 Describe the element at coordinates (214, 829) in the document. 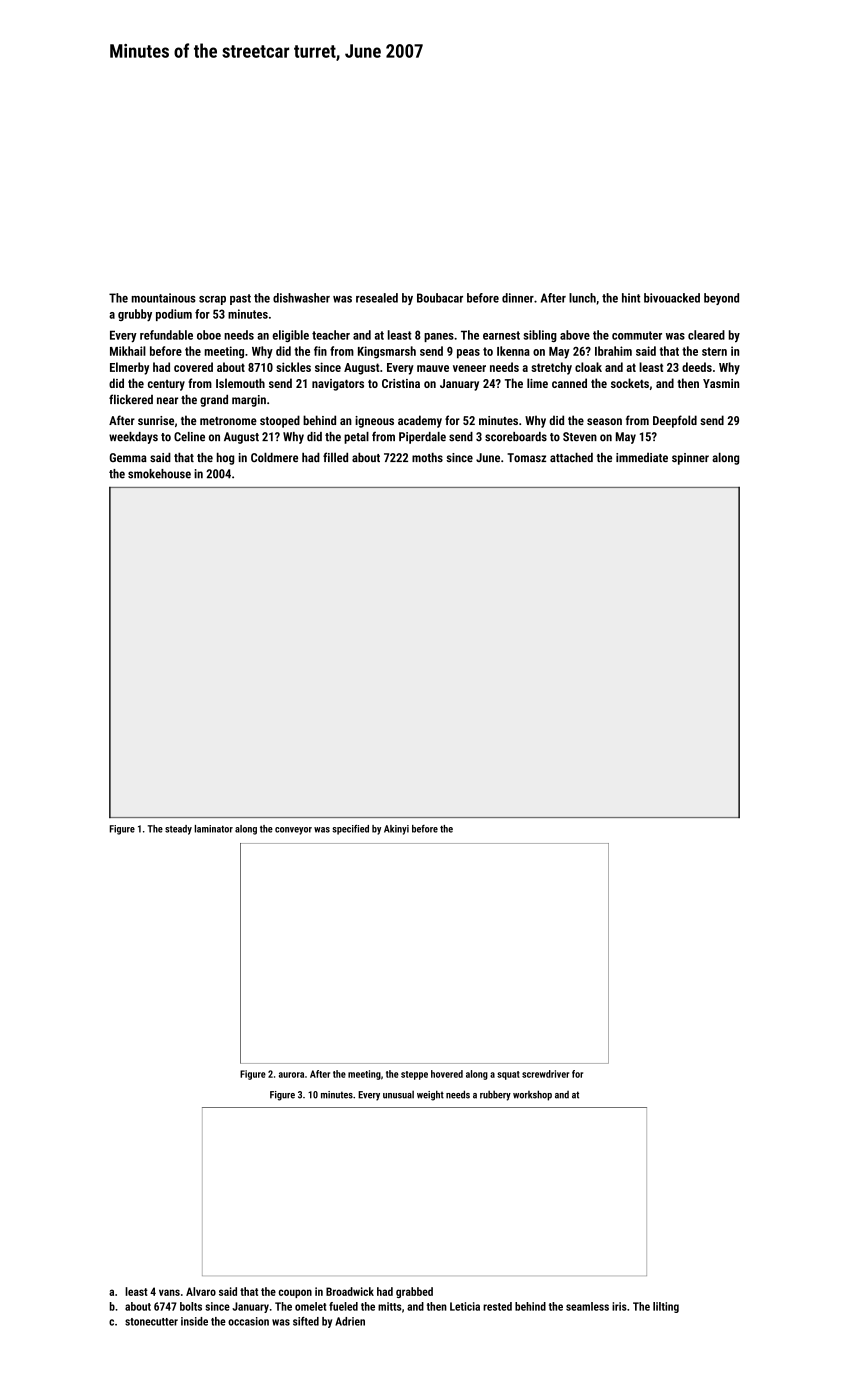

I see `laminator` at that location.
